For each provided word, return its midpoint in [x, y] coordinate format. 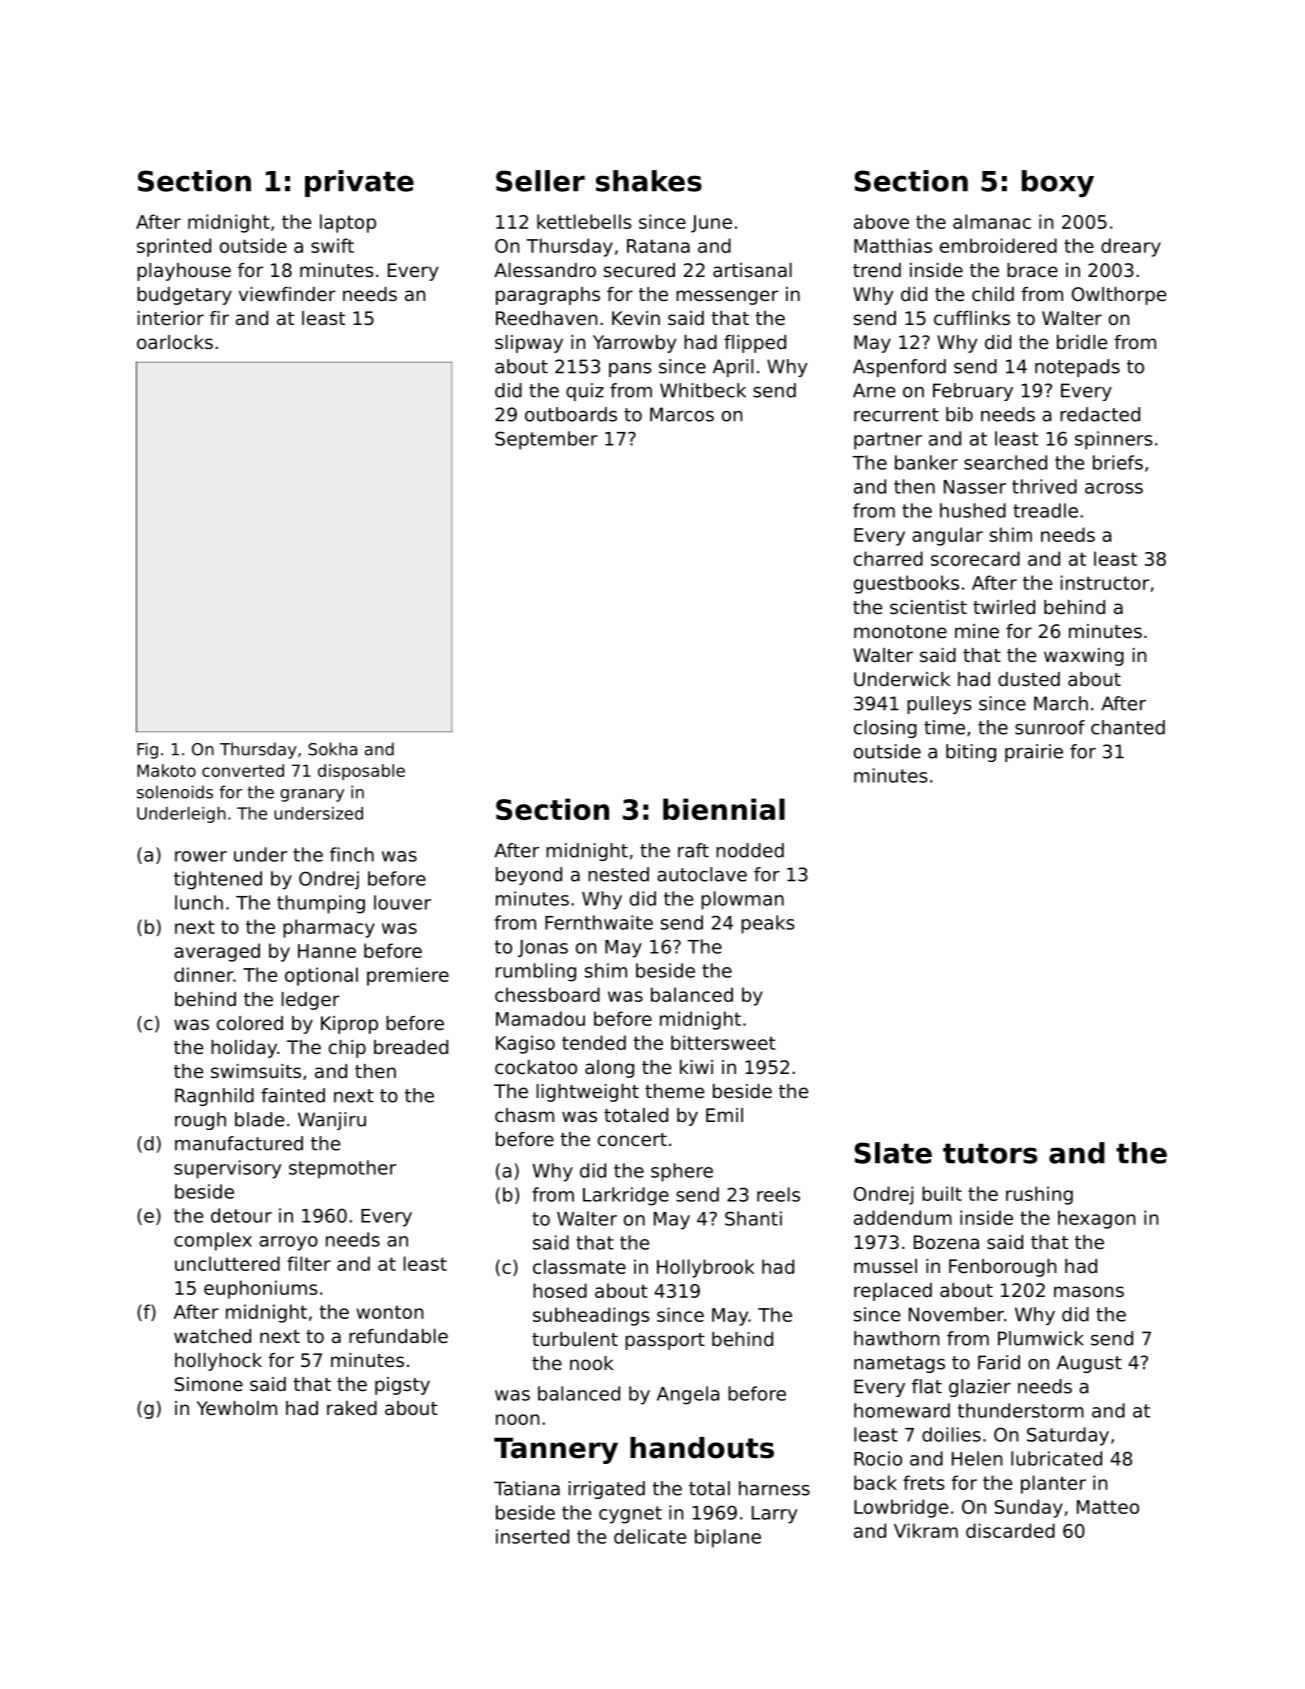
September [546, 440]
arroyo [288, 1243]
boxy [1058, 184]
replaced [893, 1292]
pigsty [402, 1386]
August [1089, 1364]
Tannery [556, 1450]
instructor [1105, 582]
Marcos [682, 414]
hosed [560, 1290]
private [359, 183]
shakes [649, 181]
